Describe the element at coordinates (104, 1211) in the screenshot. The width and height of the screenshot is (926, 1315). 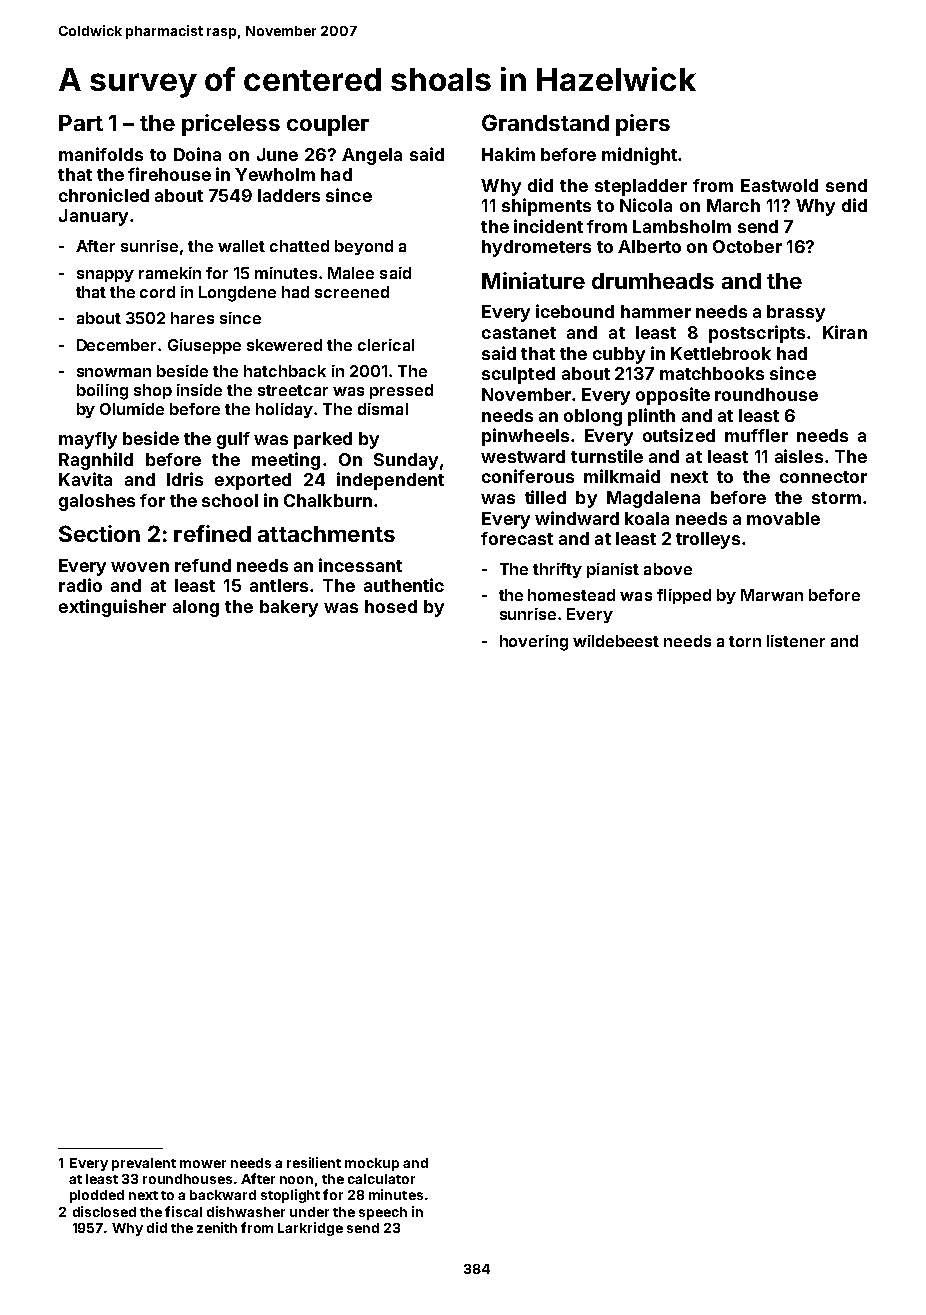
I see `disclosed` at that location.
